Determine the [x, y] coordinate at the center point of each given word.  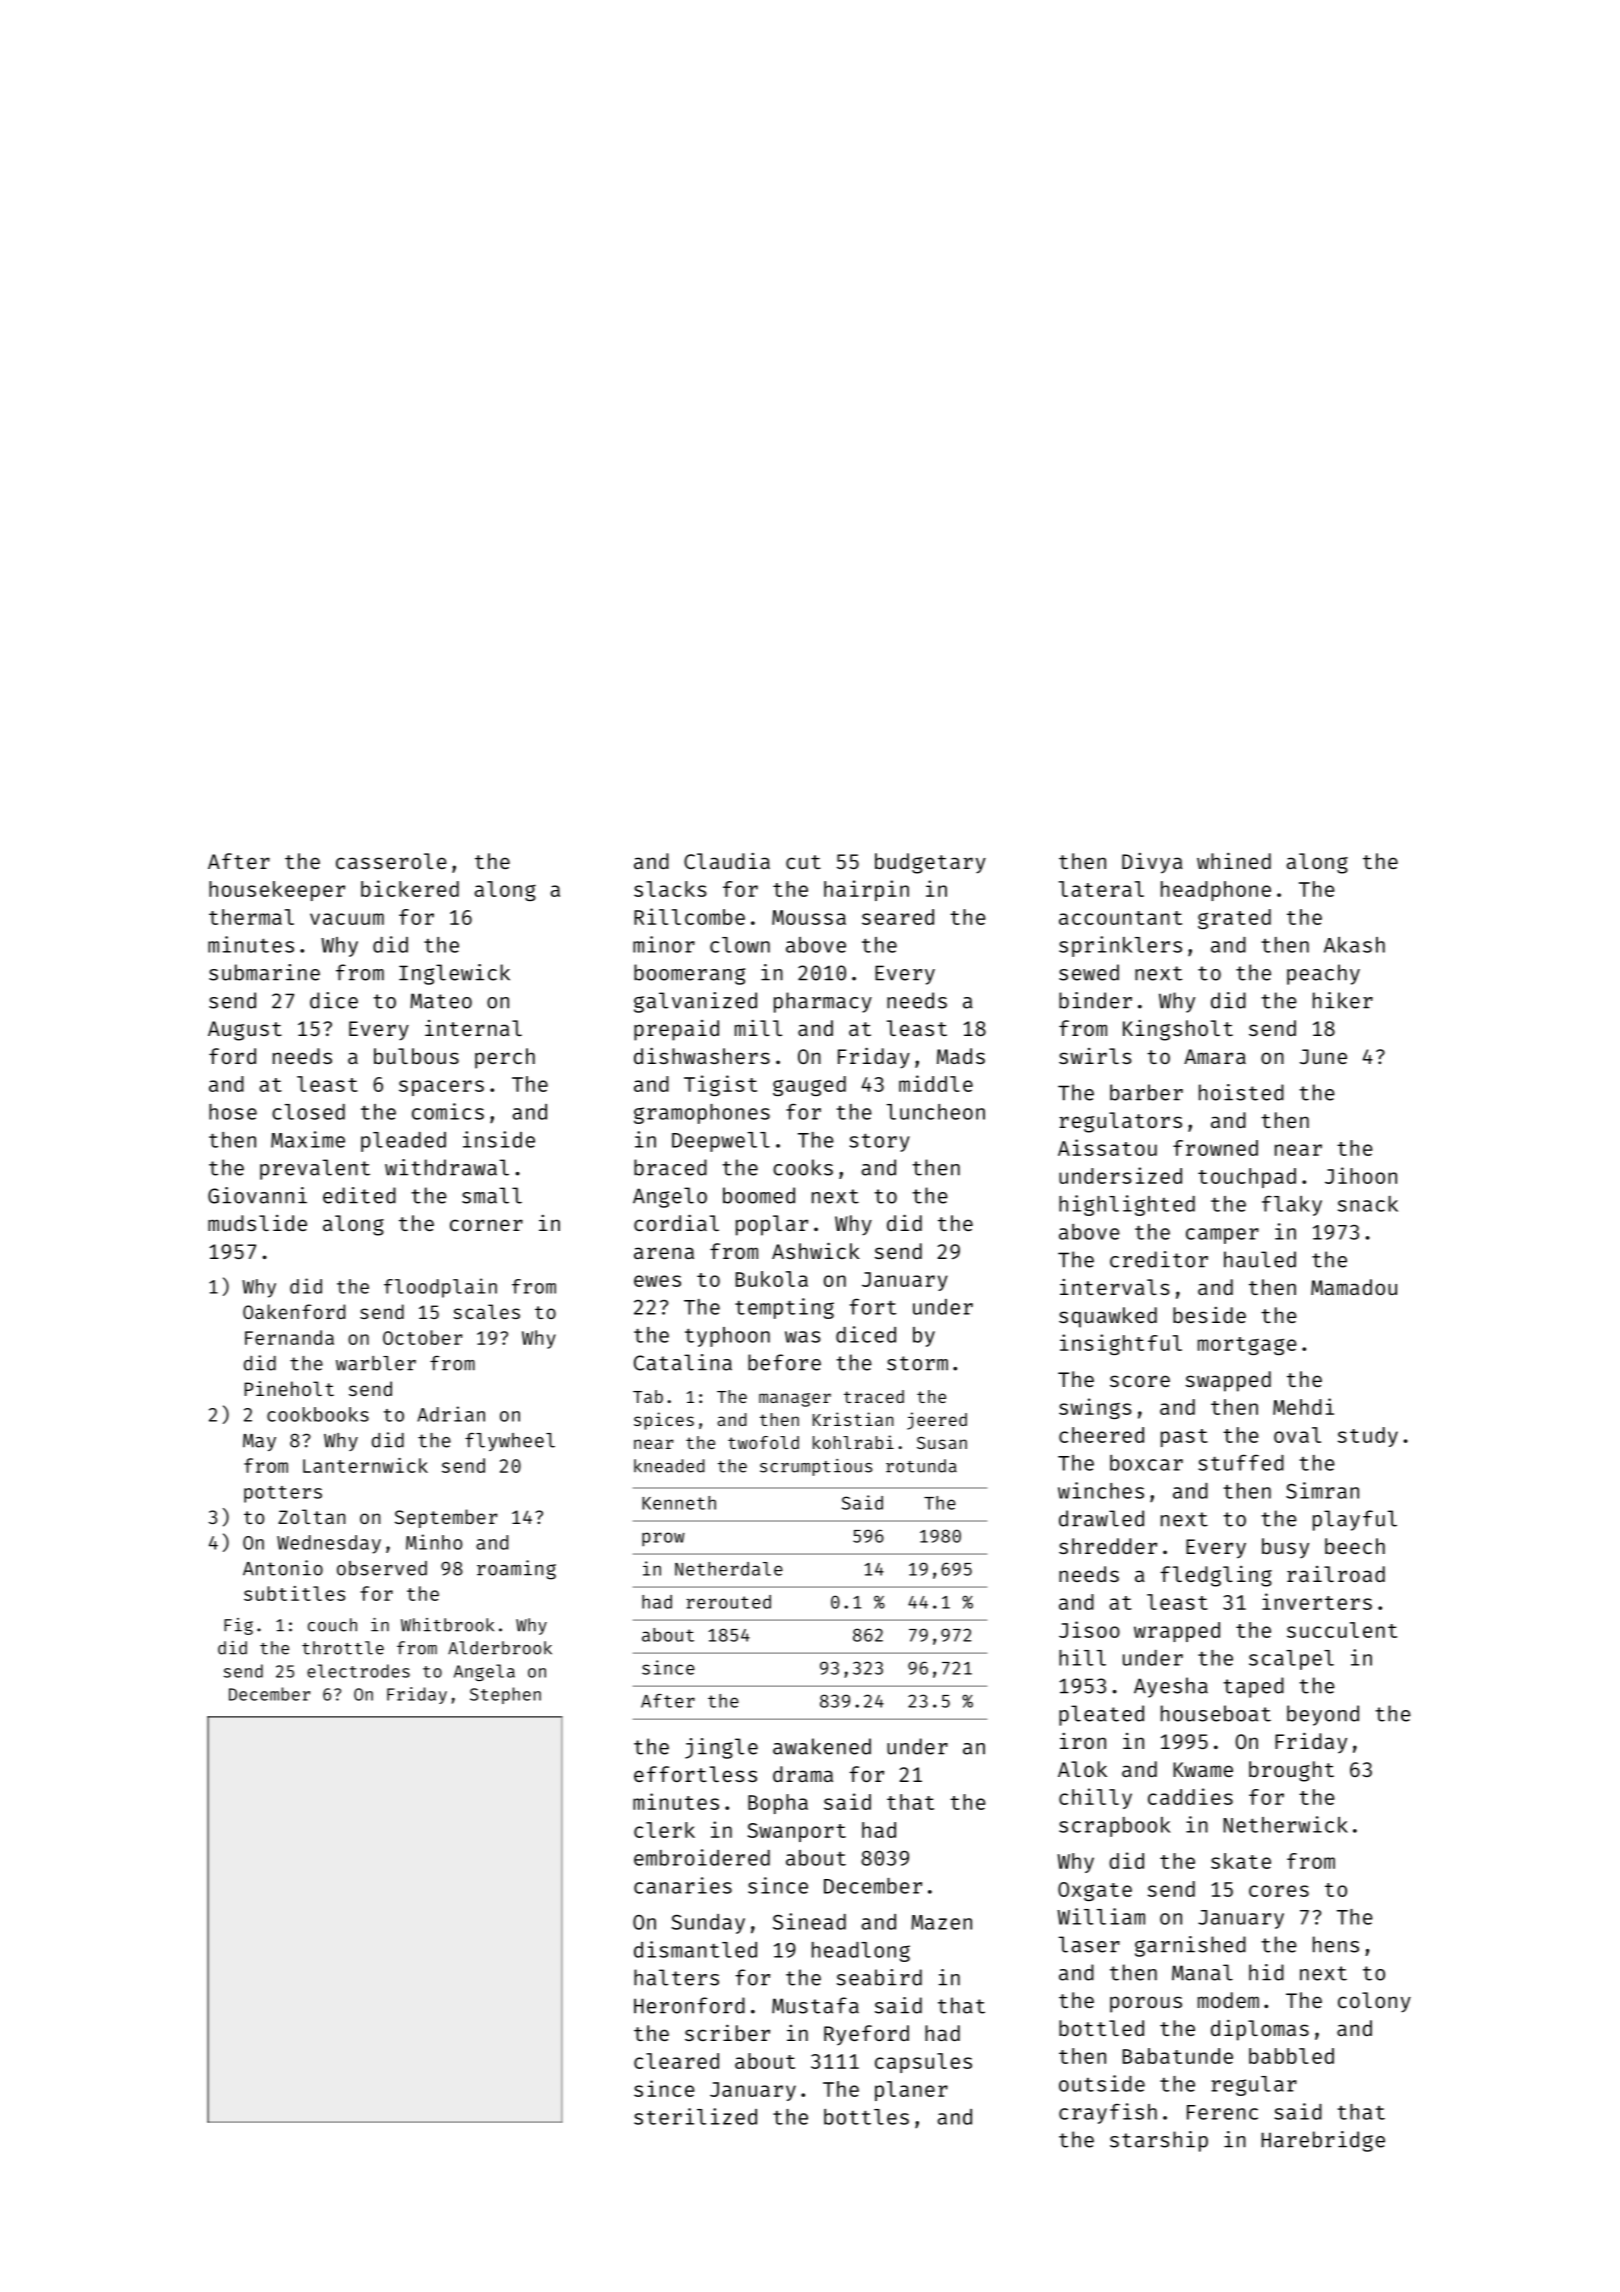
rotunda [921, 1466]
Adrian [451, 1414]
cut [803, 862]
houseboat [1216, 1713]
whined [1234, 860]
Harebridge [1323, 2141]
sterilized [695, 2116]
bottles [866, 2117]
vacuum [347, 919]
